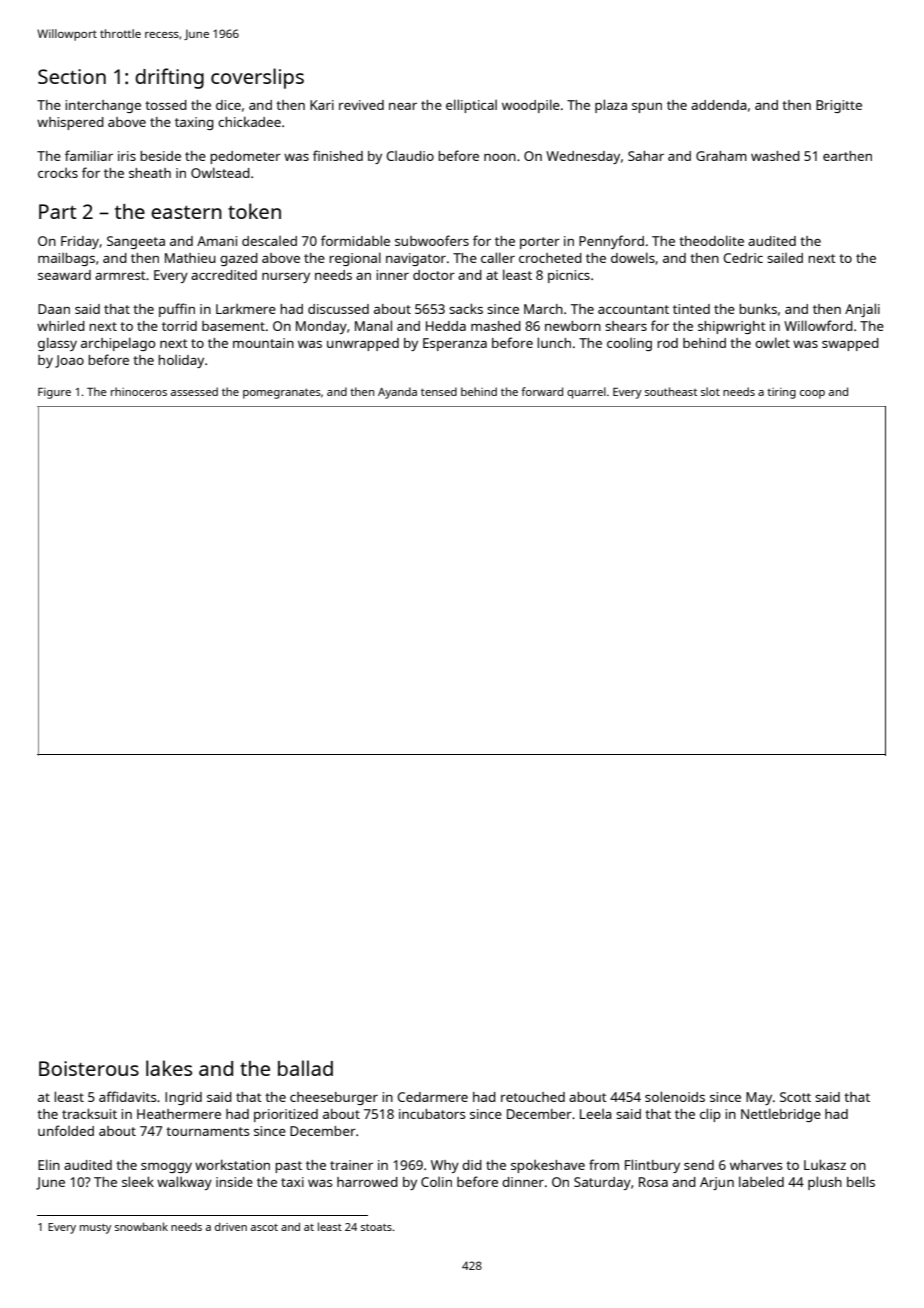  I want to click on southeast, so click(671, 391).
